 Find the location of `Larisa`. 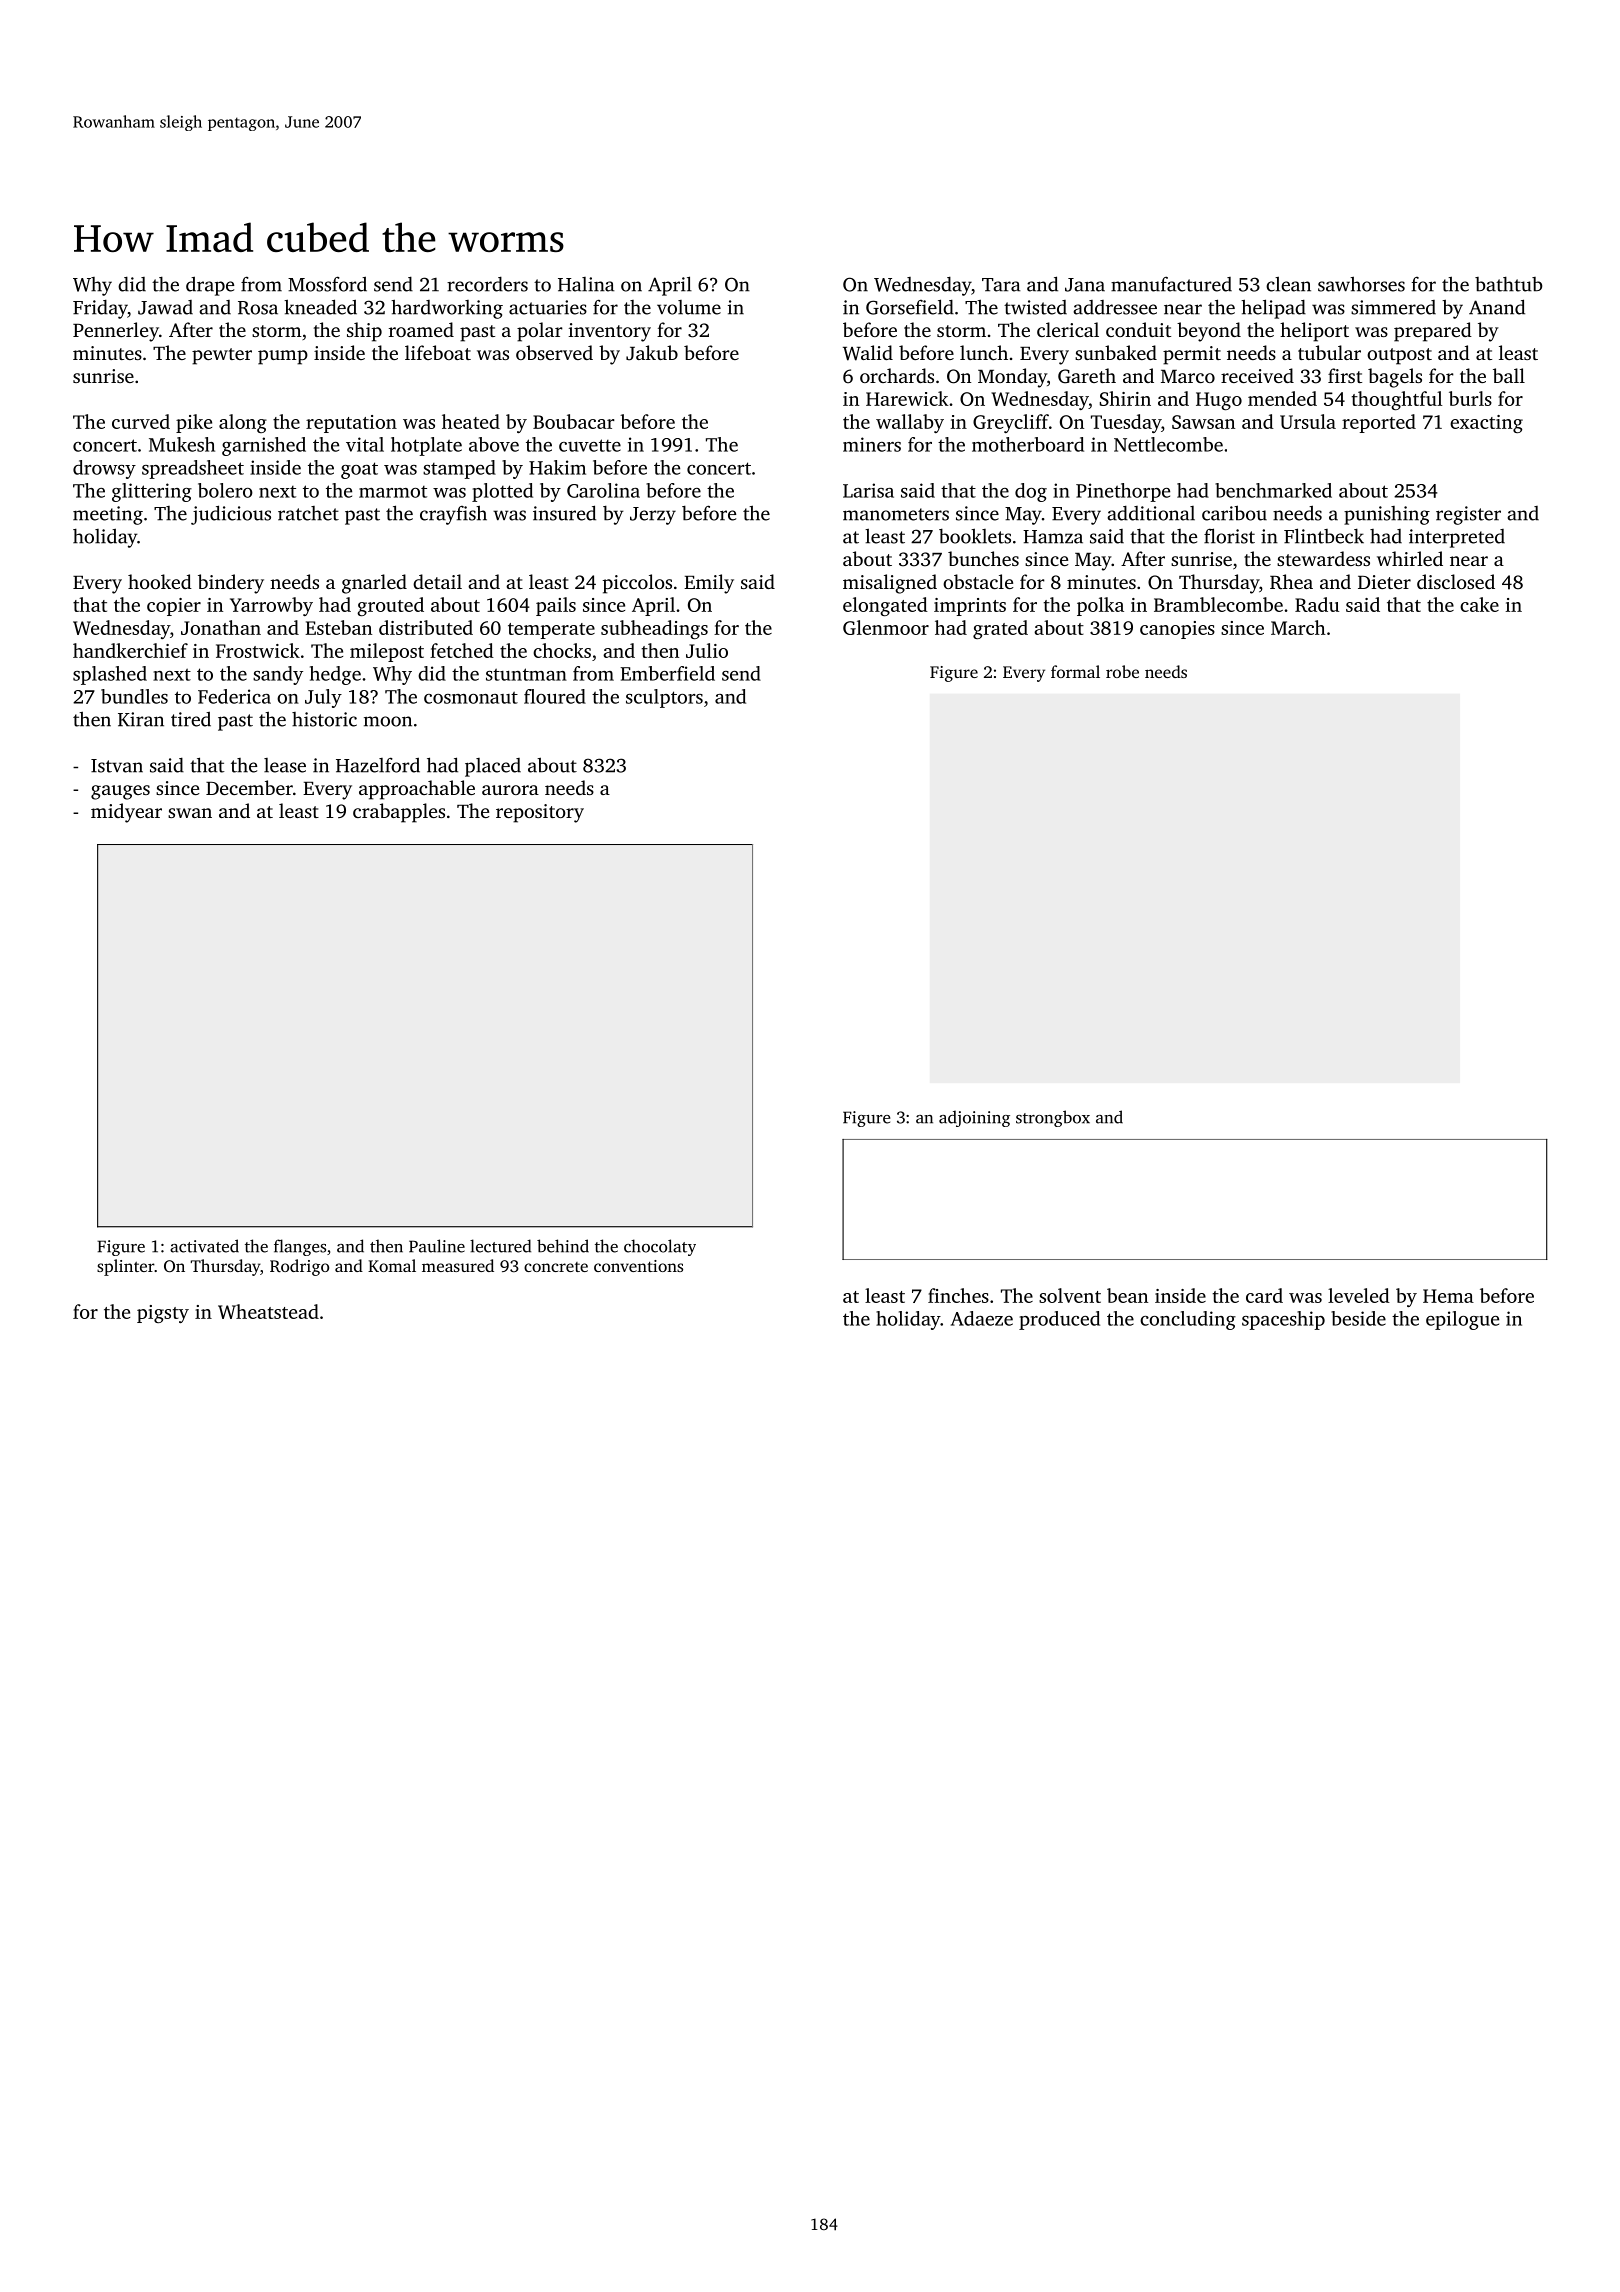

Larisa is located at coordinates (868, 490).
